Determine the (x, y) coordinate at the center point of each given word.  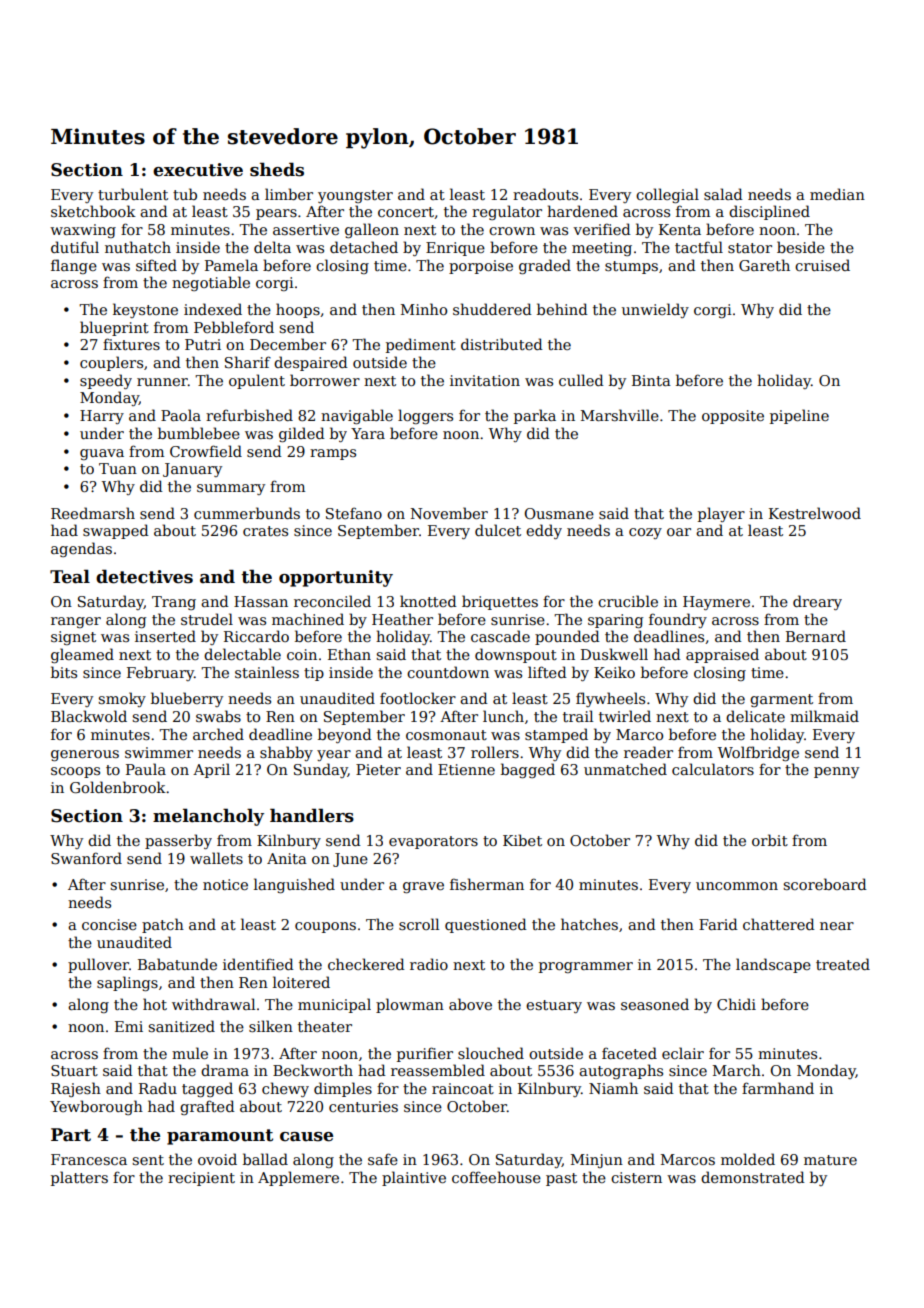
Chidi (736, 1004)
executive (198, 170)
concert (406, 212)
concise (109, 924)
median (837, 194)
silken (271, 1026)
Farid (718, 924)
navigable (357, 416)
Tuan (118, 468)
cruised (822, 265)
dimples (343, 1089)
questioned (486, 925)
